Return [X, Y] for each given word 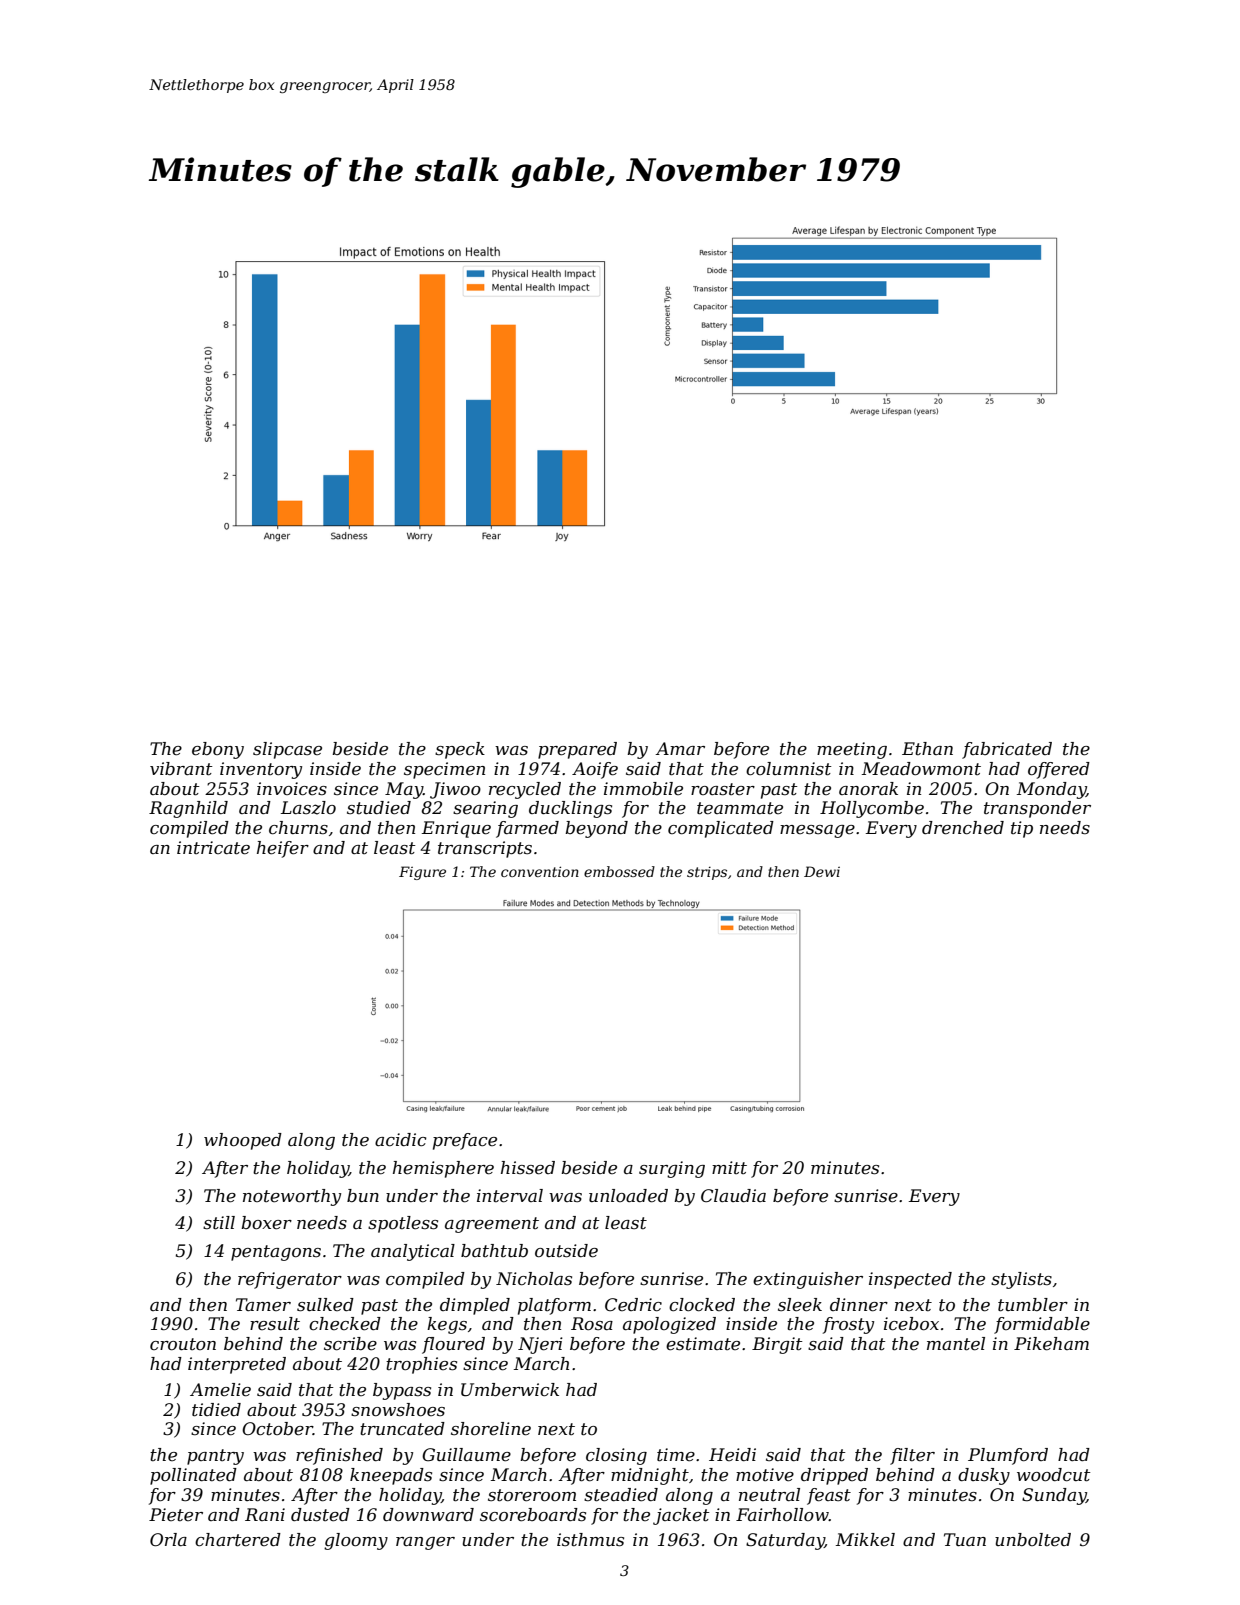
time [676, 1455]
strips [707, 873]
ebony [218, 750]
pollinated [193, 1476]
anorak [868, 788]
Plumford [1008, 1456]
